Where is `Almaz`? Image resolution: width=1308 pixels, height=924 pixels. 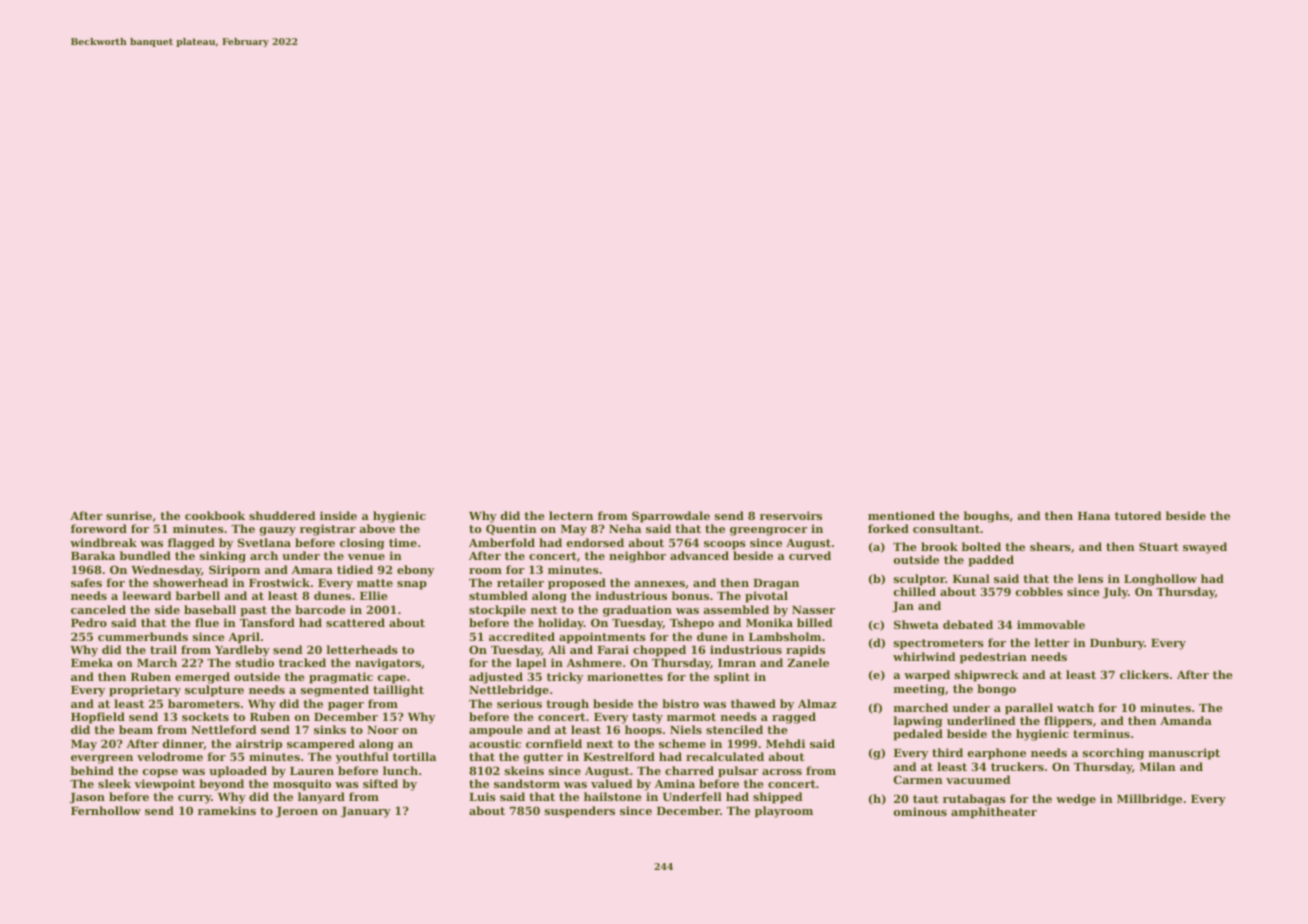
Almaz is located at coordinates (817, 703).
